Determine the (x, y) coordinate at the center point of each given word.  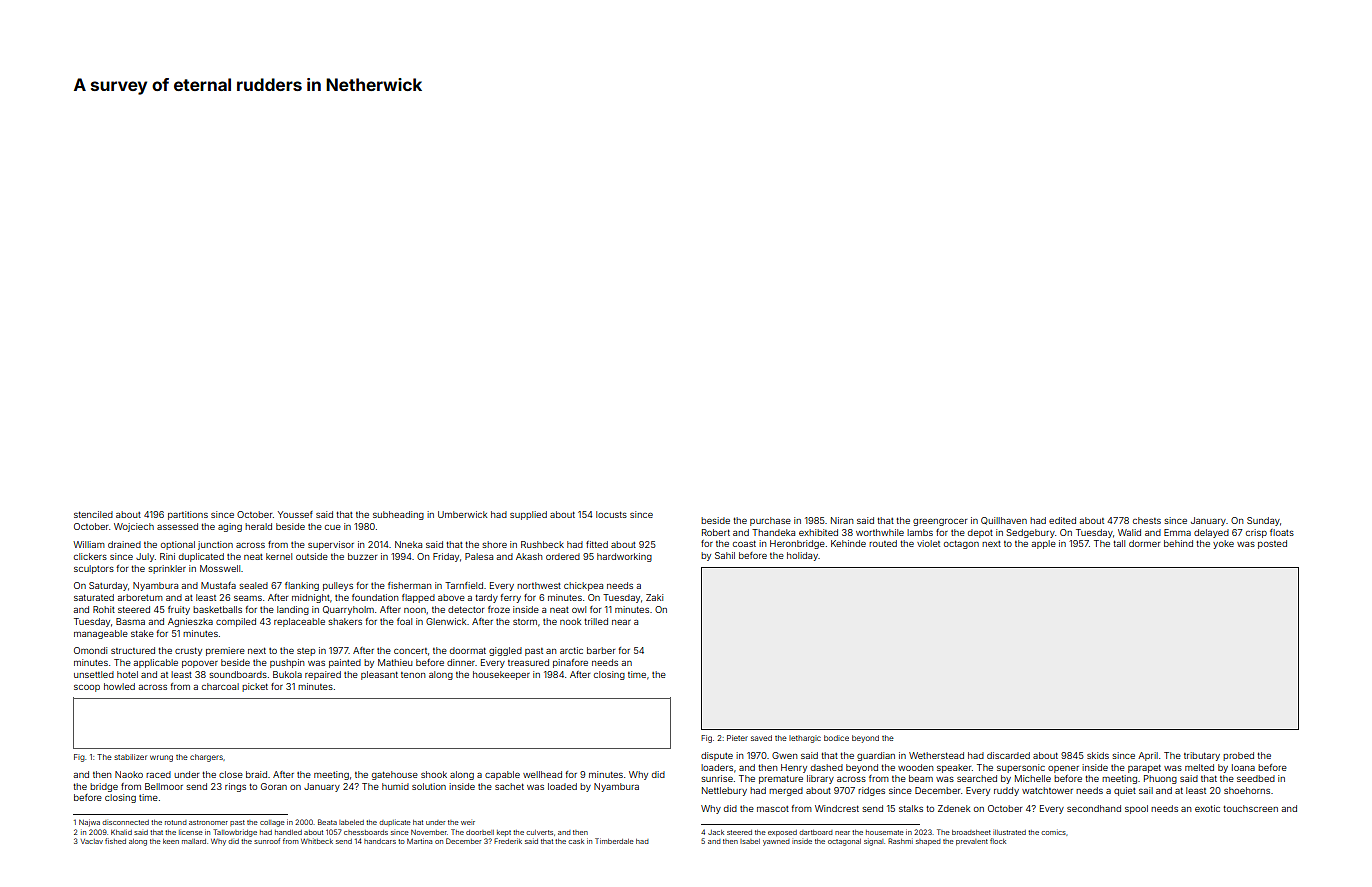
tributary (1202, 756)
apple (1043, 544)
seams (248, 598)
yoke (1223, 544)
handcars (380, 841)
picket (255, 687)
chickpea (583, 586)
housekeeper (501, 675)
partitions (188, 515)
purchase (770, 521)
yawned (776, 842)
